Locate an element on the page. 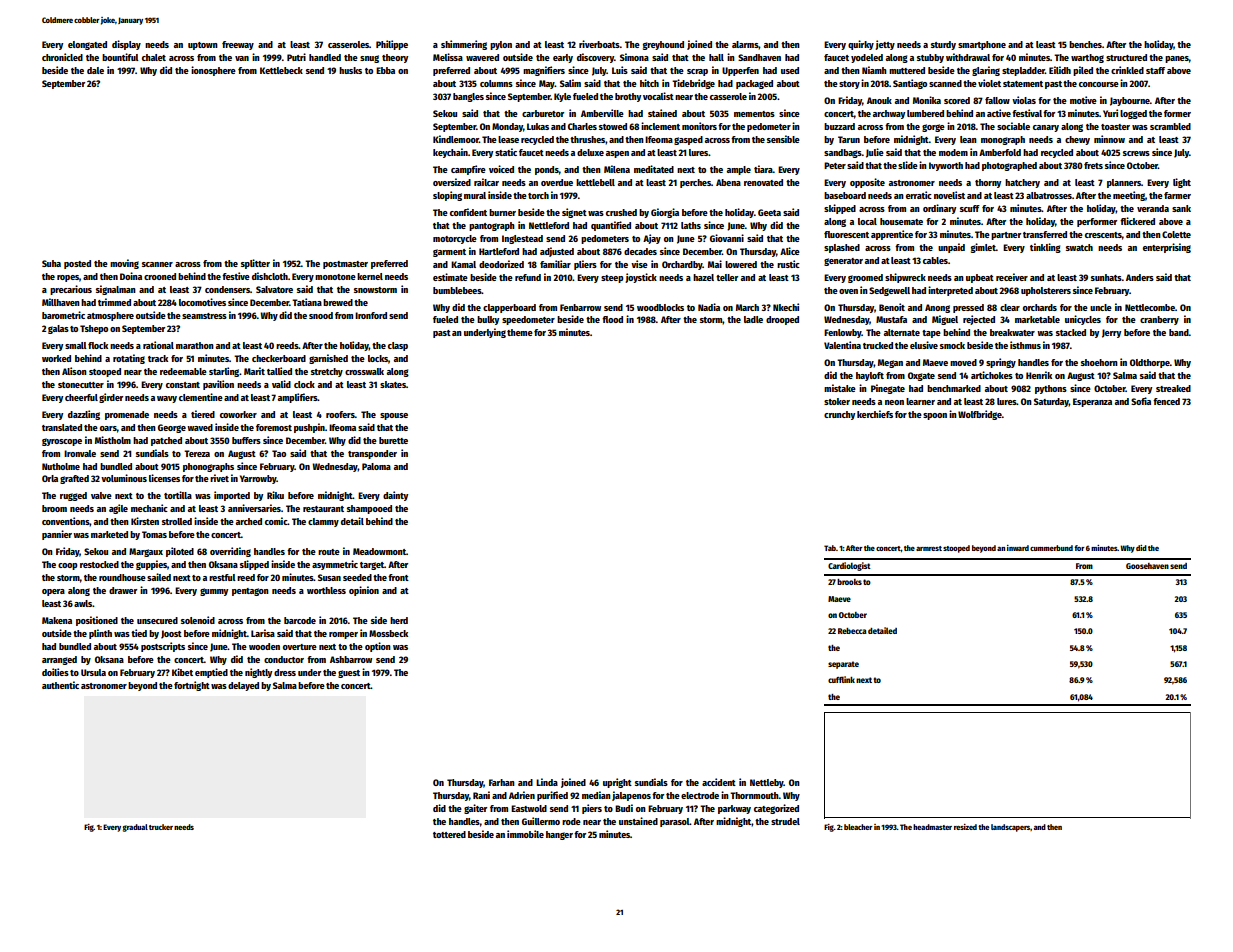  guest is located at coordinates (349, 674).
